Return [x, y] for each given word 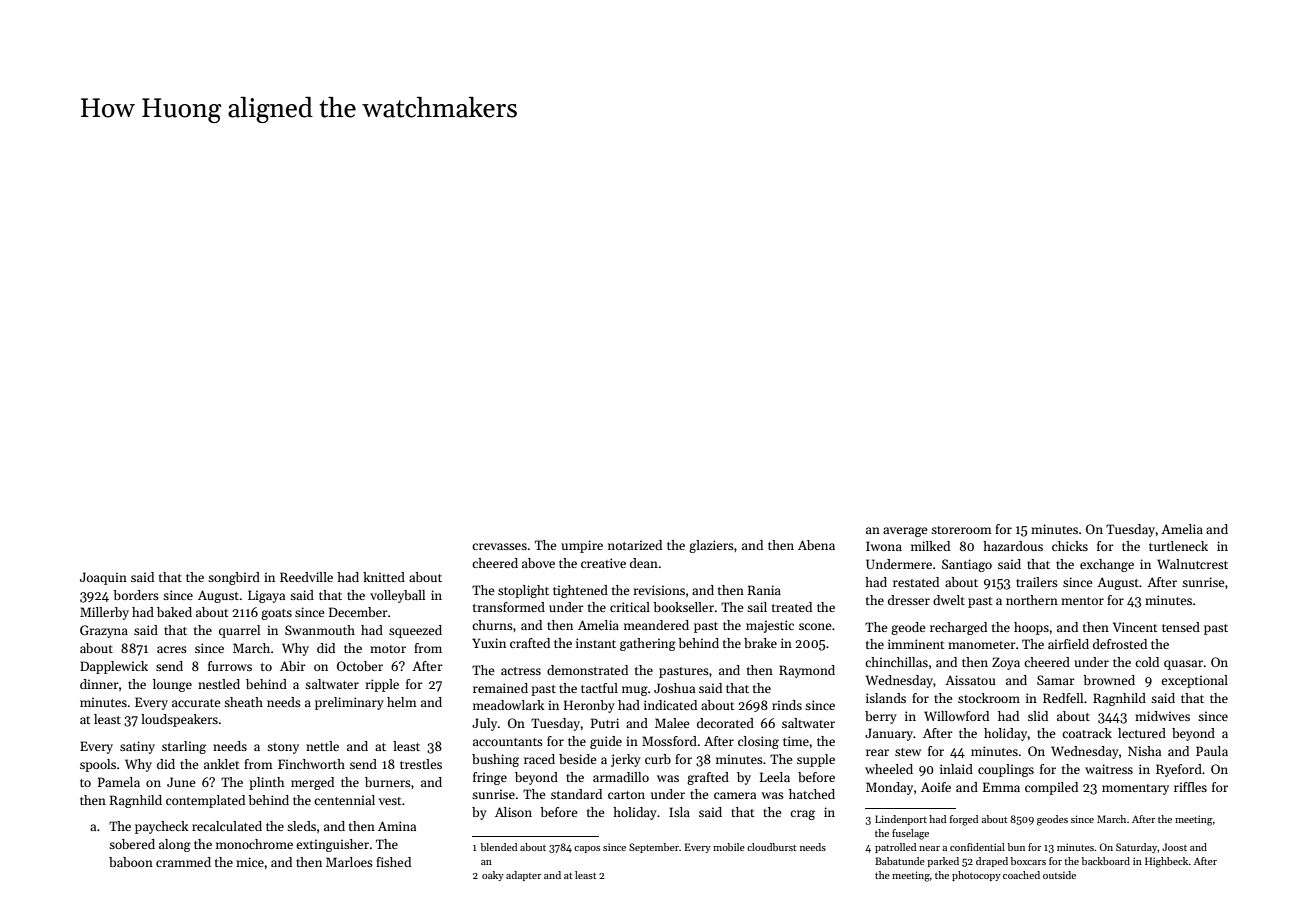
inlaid [956, 769]
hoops [1031, 628]
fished [393, 862]
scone [815, 626]
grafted [708, 778]
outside [1059, 875]
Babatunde [900, 861]
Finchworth [311, 764]
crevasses [499, 546]
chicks [1070, 546]
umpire [582, 546]
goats [276, 614]
